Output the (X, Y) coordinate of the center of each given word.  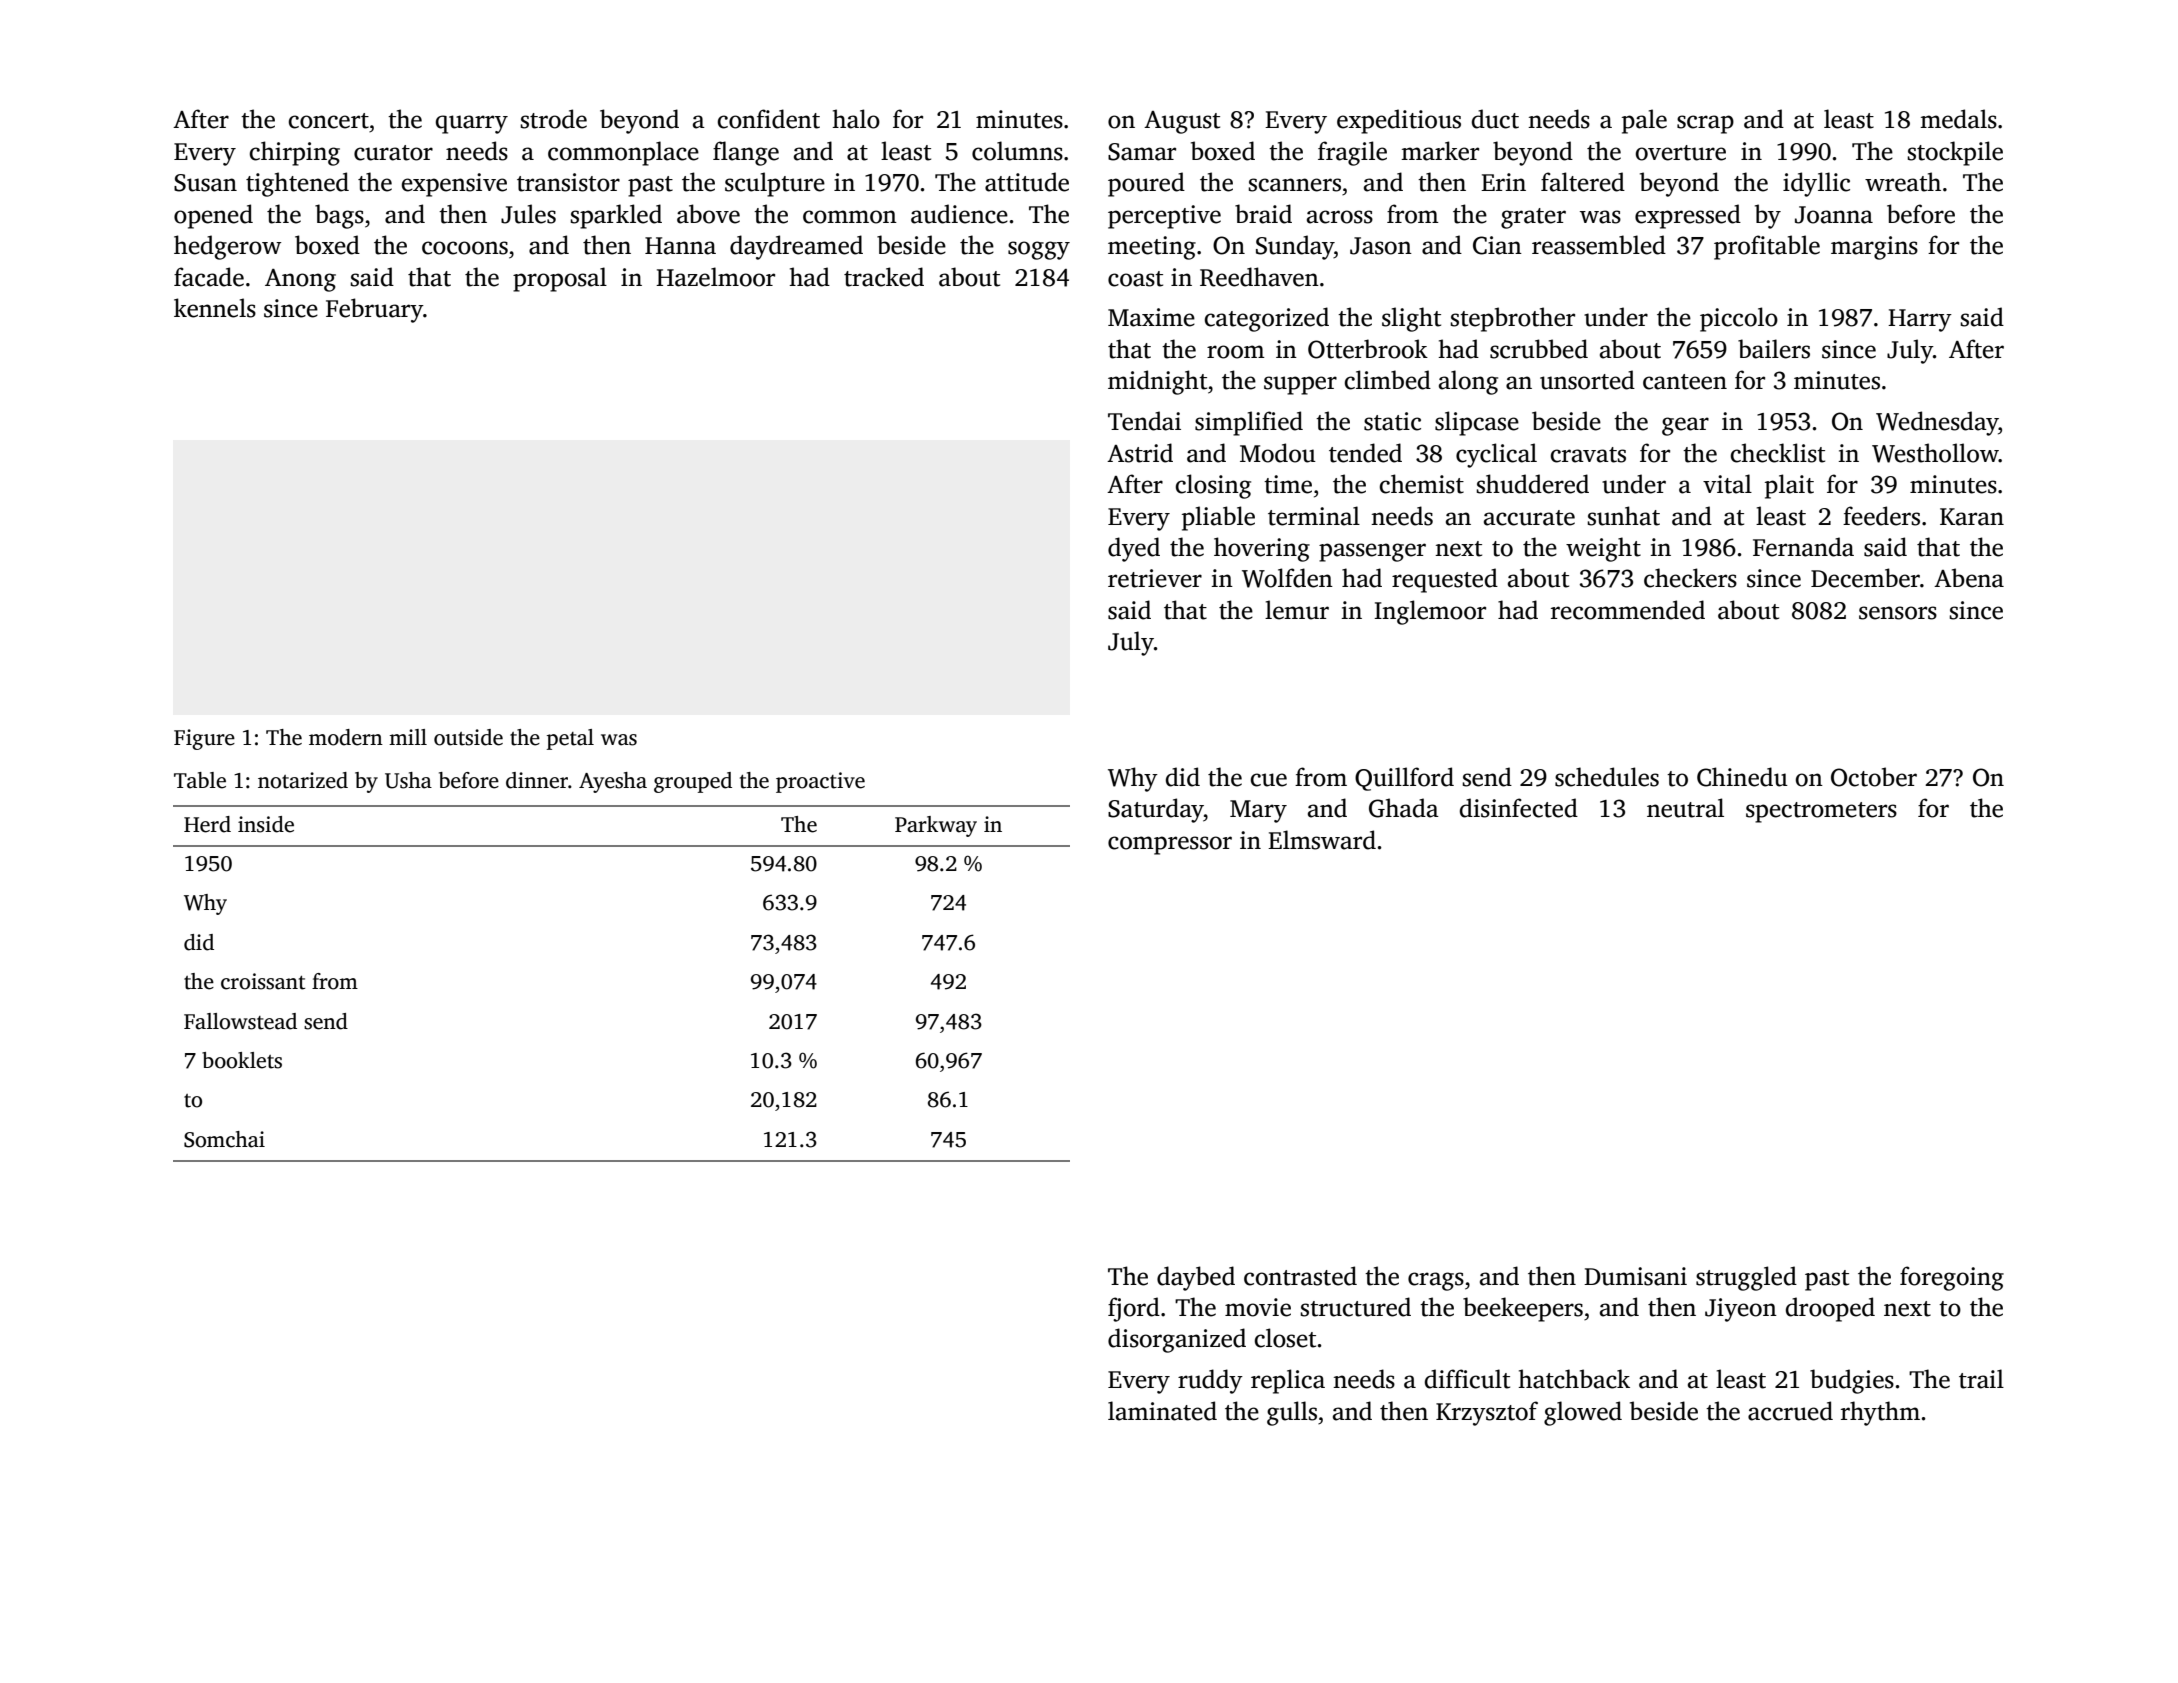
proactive (820, 782)
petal (570, 739)
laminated (1162, 1411)
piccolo (1739, 319)
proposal (560, 279)
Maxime (1151, 317)
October (1874, 777)
